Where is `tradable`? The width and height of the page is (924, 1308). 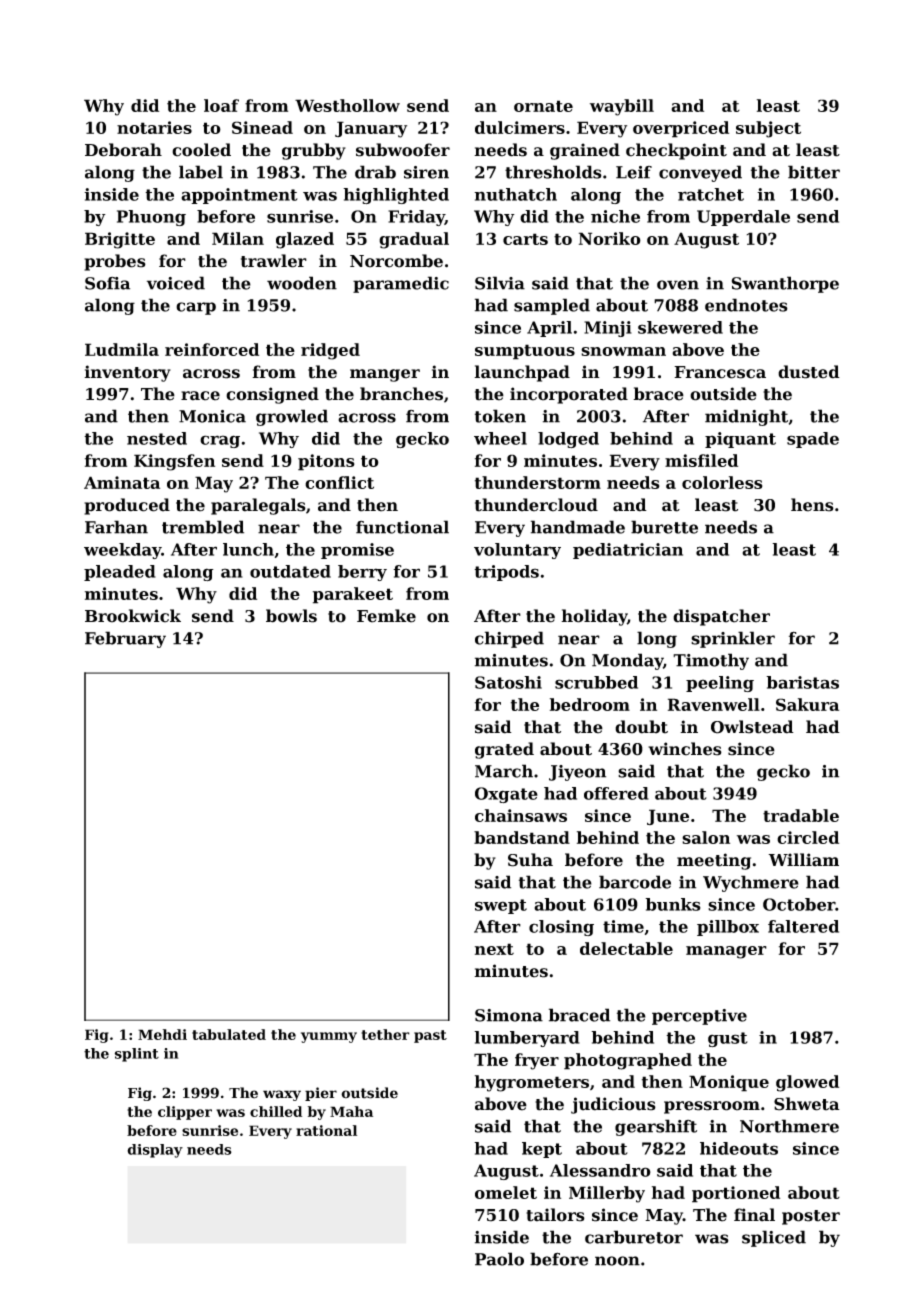 tradable is located at coordinates (801, 815).
